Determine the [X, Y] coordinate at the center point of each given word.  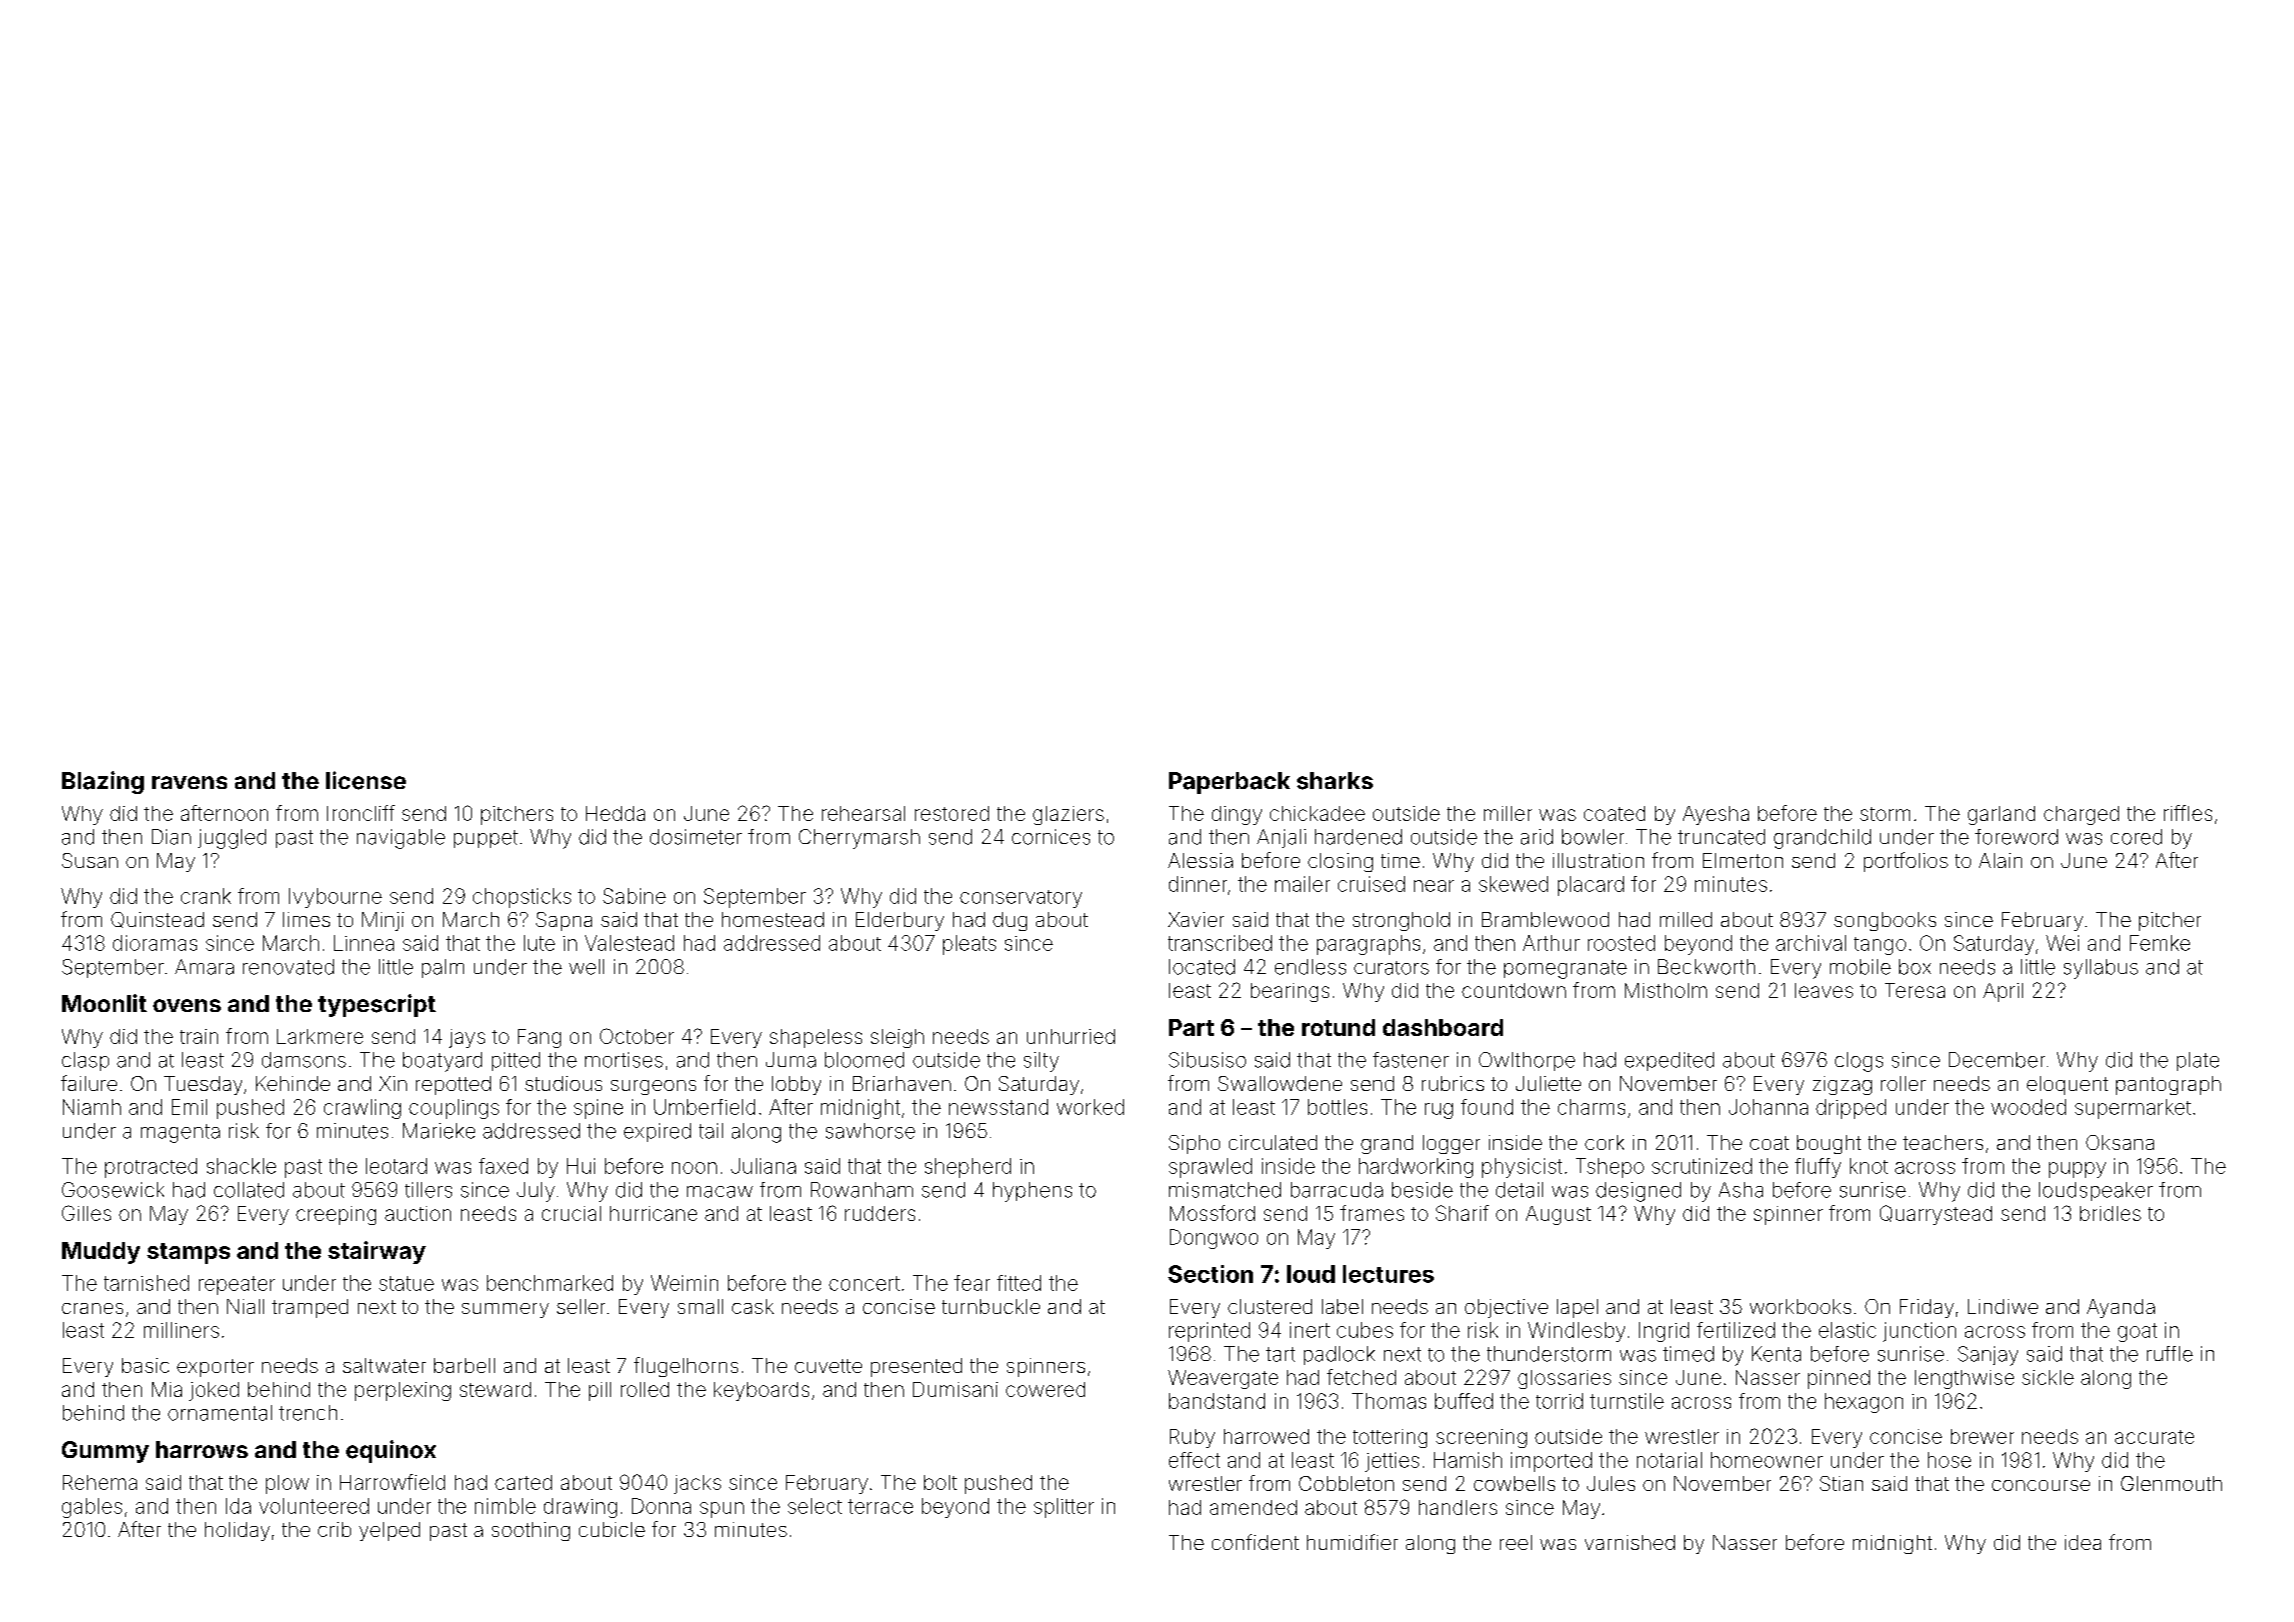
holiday [237, 1531]
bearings [1290, 992]
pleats [969, 945]
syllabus [2101, 969]
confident [1255, 1542]
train [199, 1036]
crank [206, 896]
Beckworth [1706, 967]
